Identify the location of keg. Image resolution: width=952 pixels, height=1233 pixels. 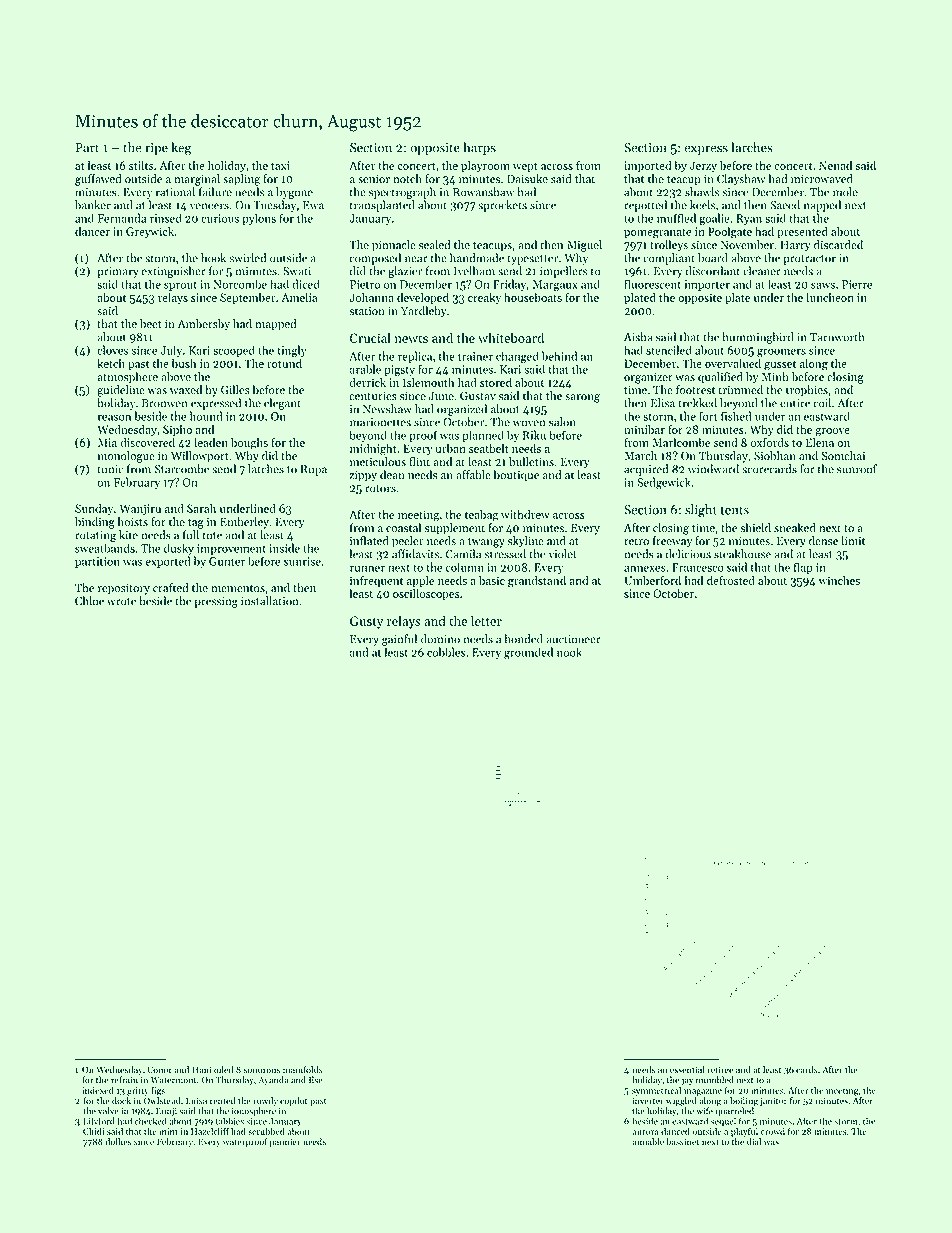
(181, 149).
